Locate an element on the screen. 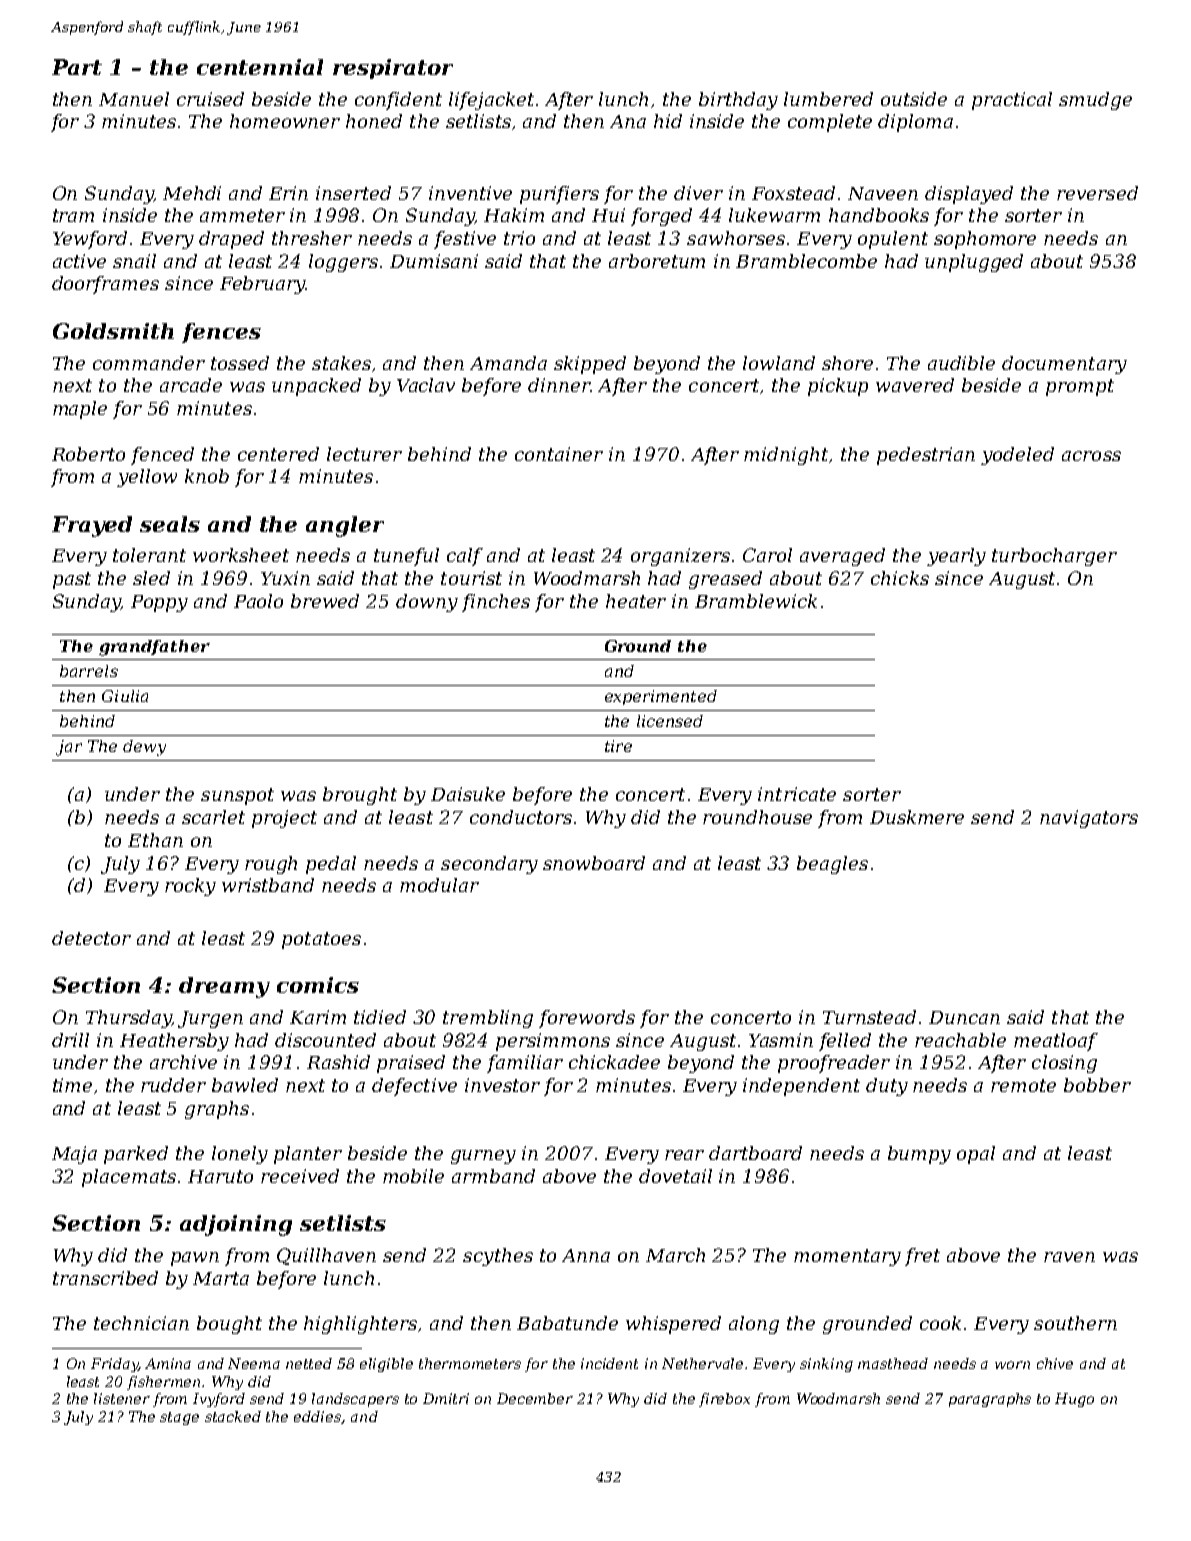  Duncan is located at coordinates (964, 1017).
